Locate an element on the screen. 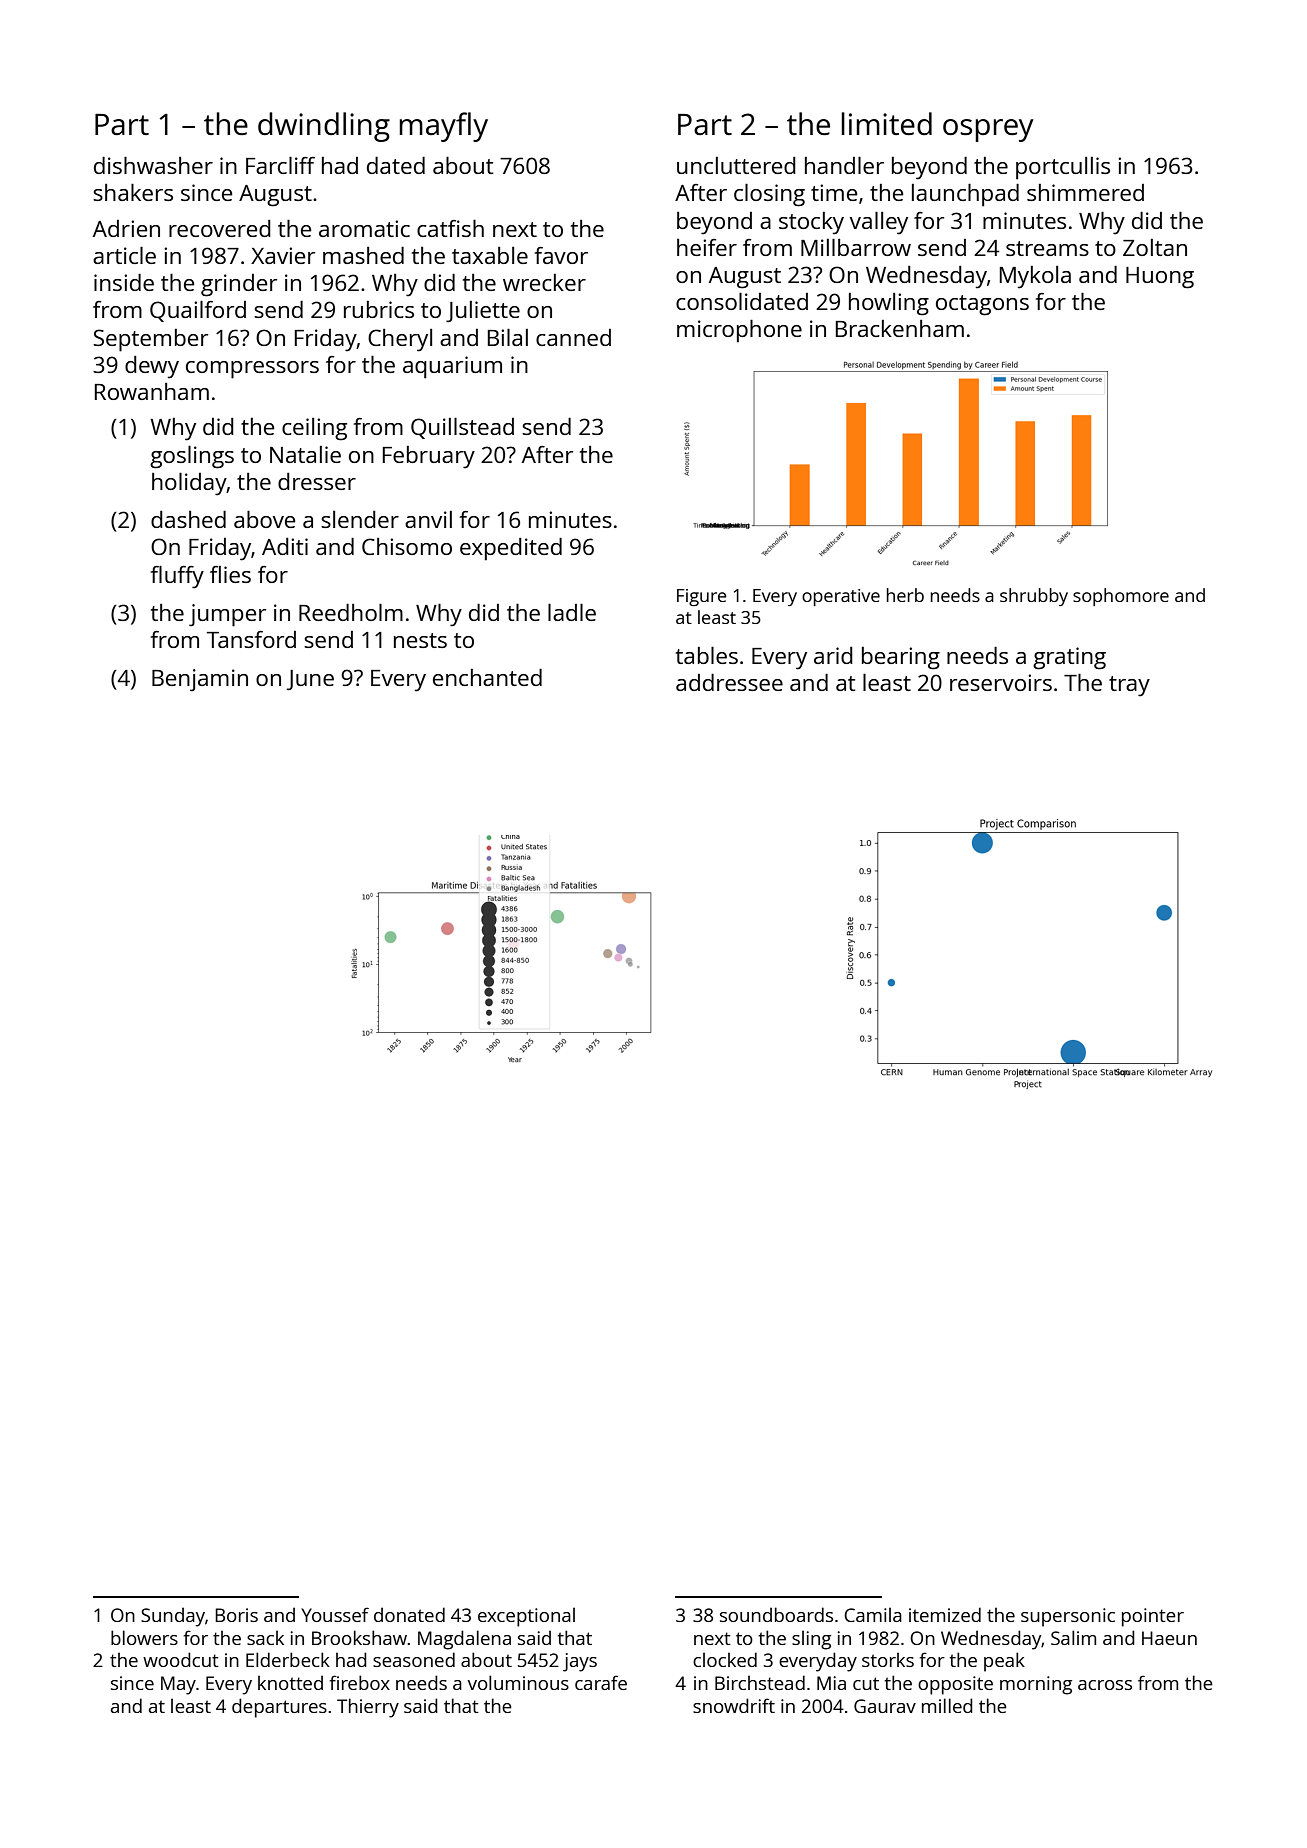 The width and height of the screenshot is (1307, 1848). Benjamin is located at coordinates (200, 680).
